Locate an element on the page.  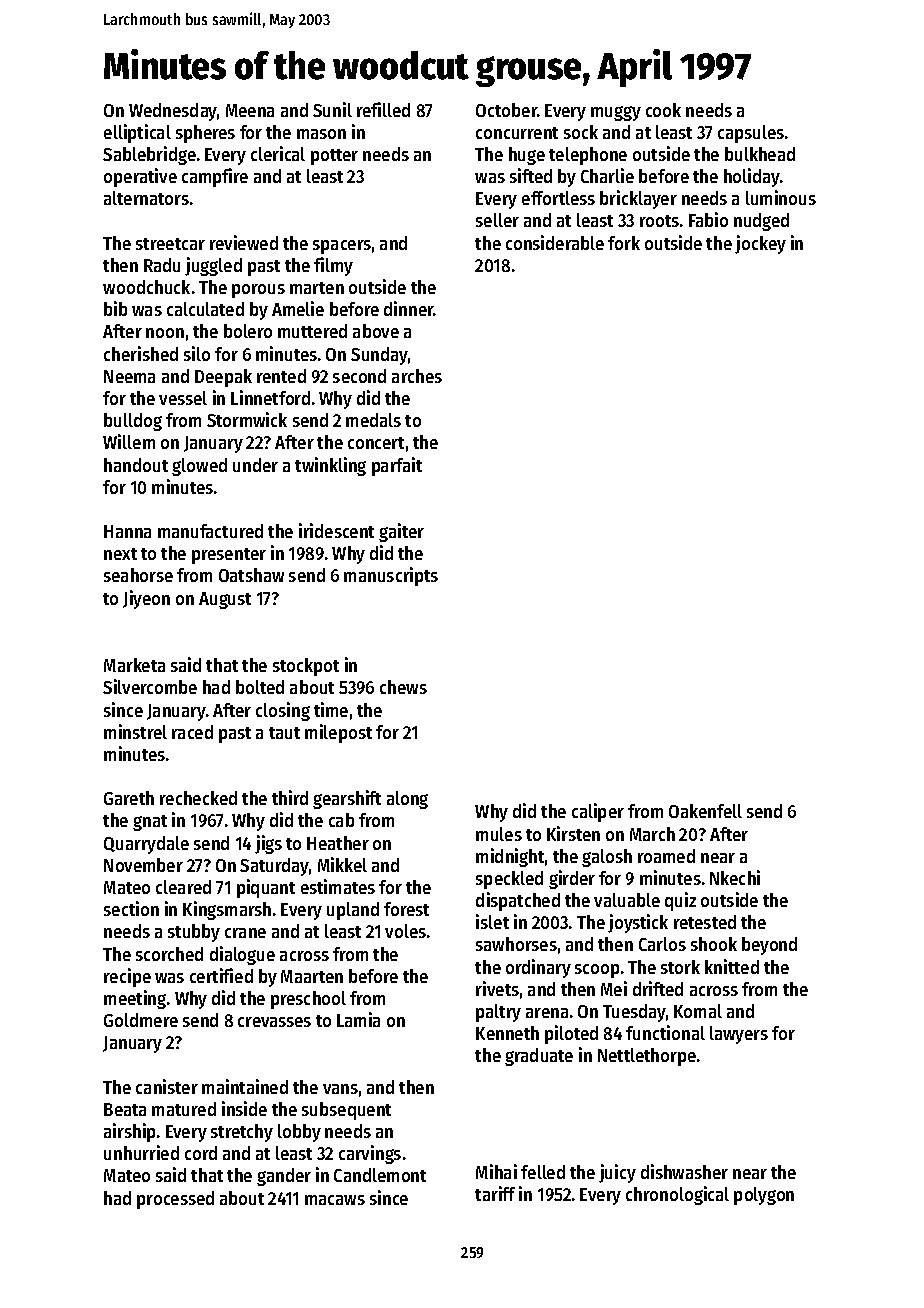
processed is located at coordinates (175, 1200).
